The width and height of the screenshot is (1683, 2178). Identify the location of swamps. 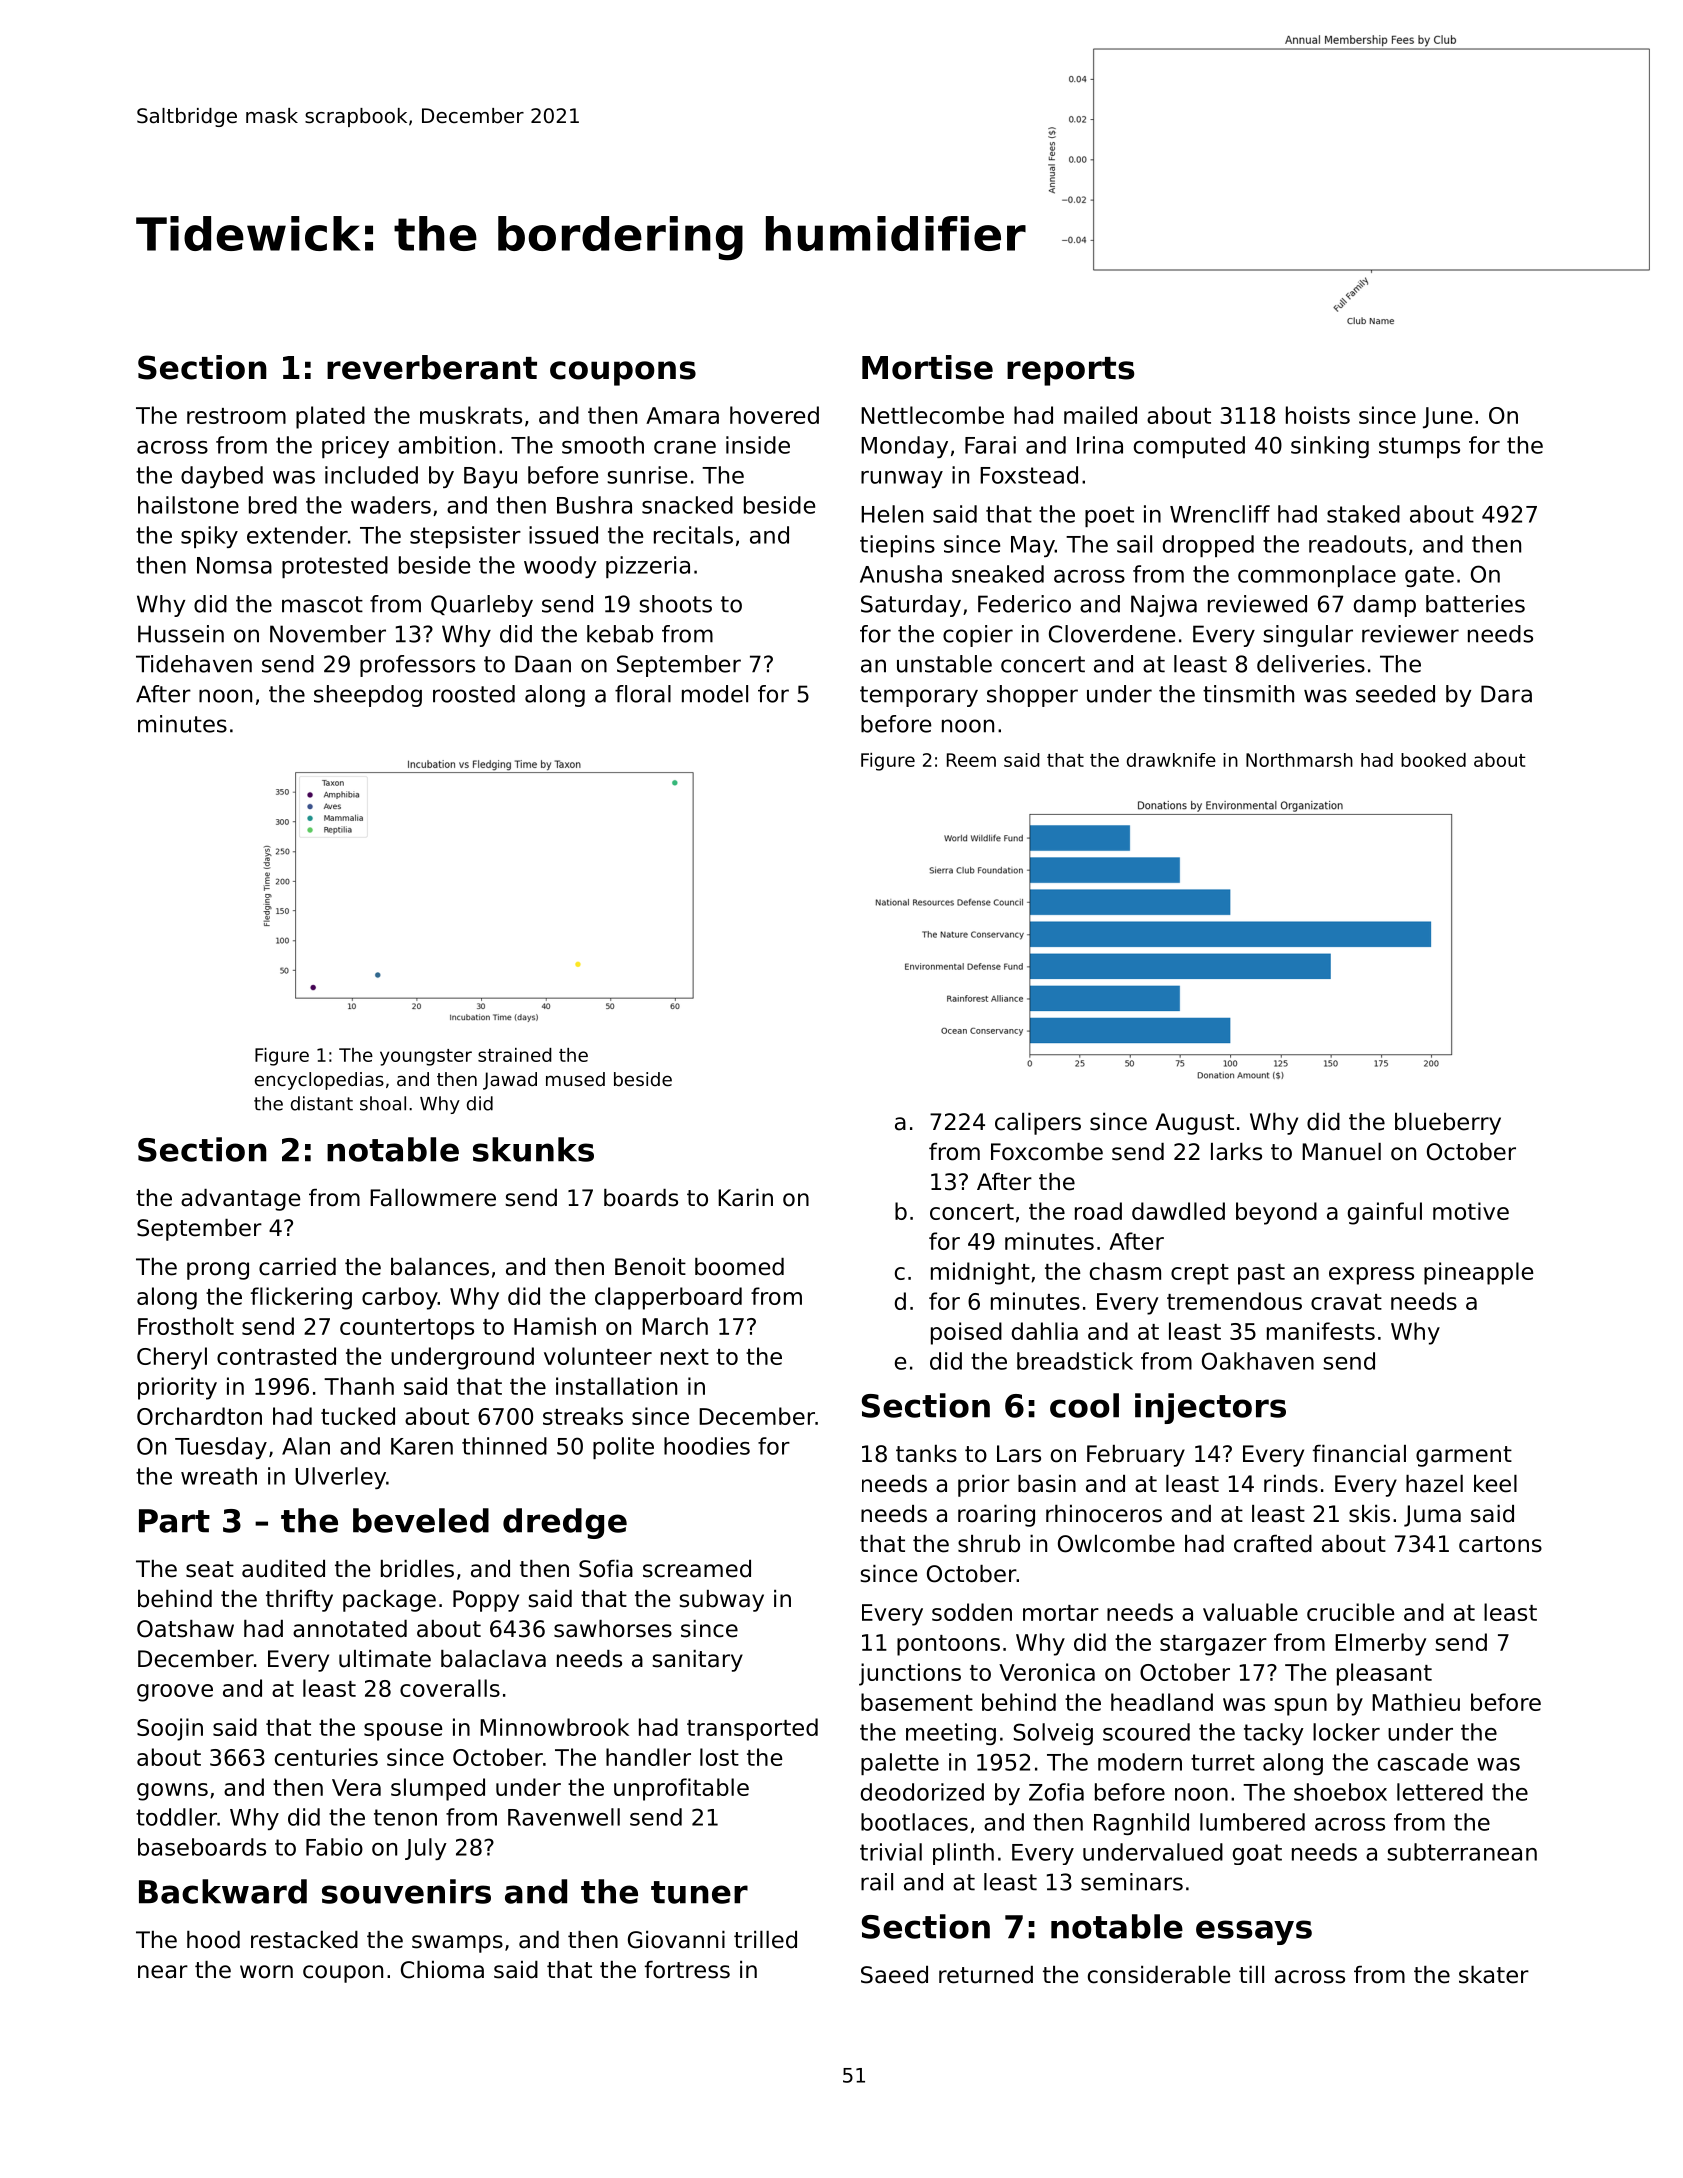
(457, 1944).
